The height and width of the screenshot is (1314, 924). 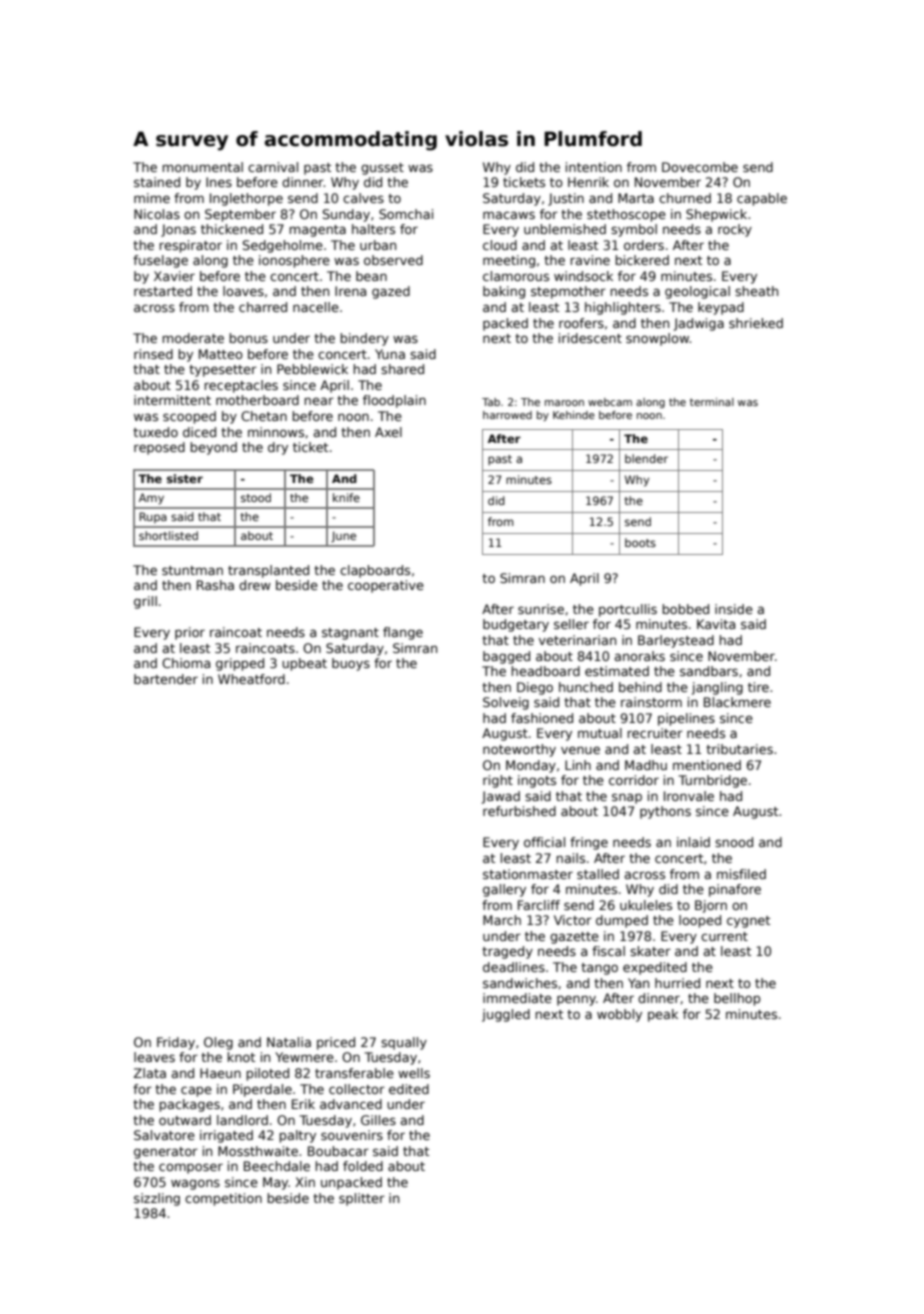 What do you see at coordinates (712, 402) in the screenshot?
I see `terminal` at bounding box center [712, 402].
